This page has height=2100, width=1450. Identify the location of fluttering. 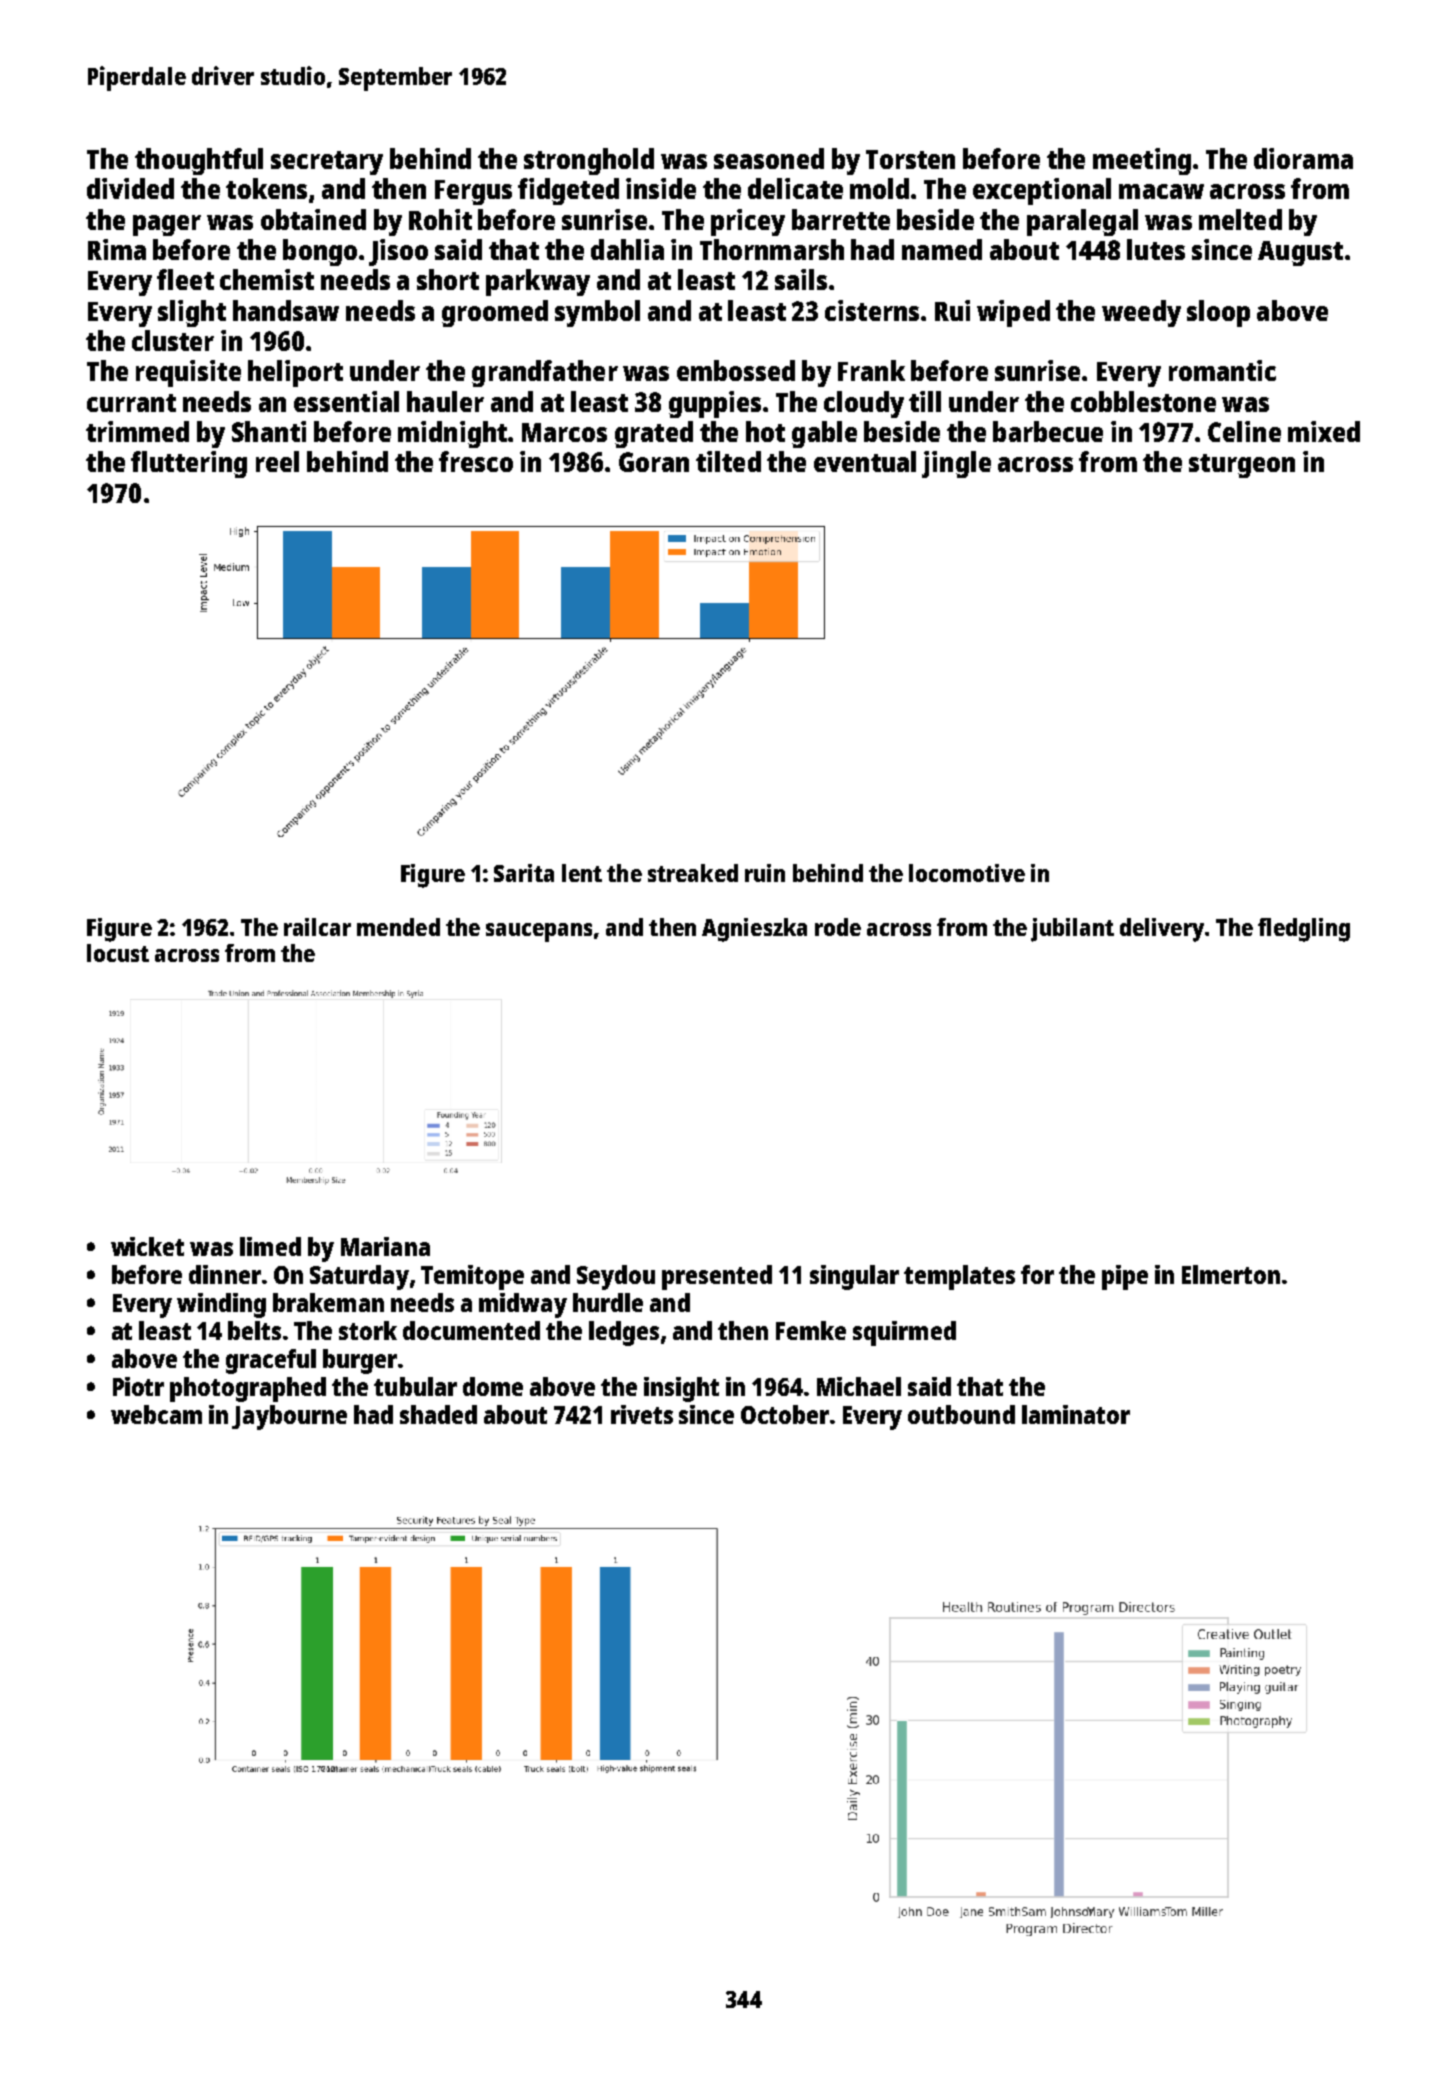
(189, 464).
